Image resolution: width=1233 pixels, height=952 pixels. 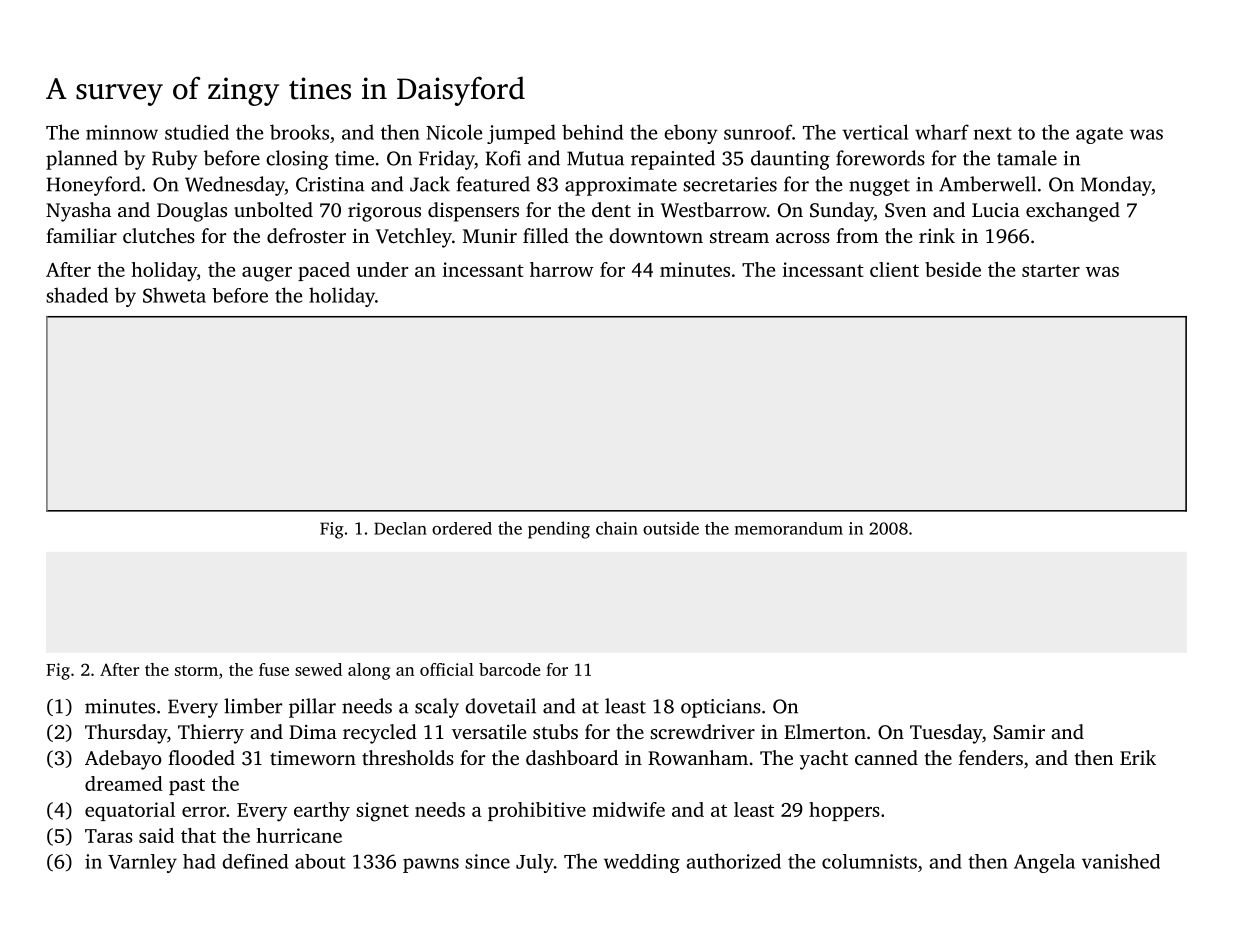 I want to click on wharf, so click(x=942, y=132).
